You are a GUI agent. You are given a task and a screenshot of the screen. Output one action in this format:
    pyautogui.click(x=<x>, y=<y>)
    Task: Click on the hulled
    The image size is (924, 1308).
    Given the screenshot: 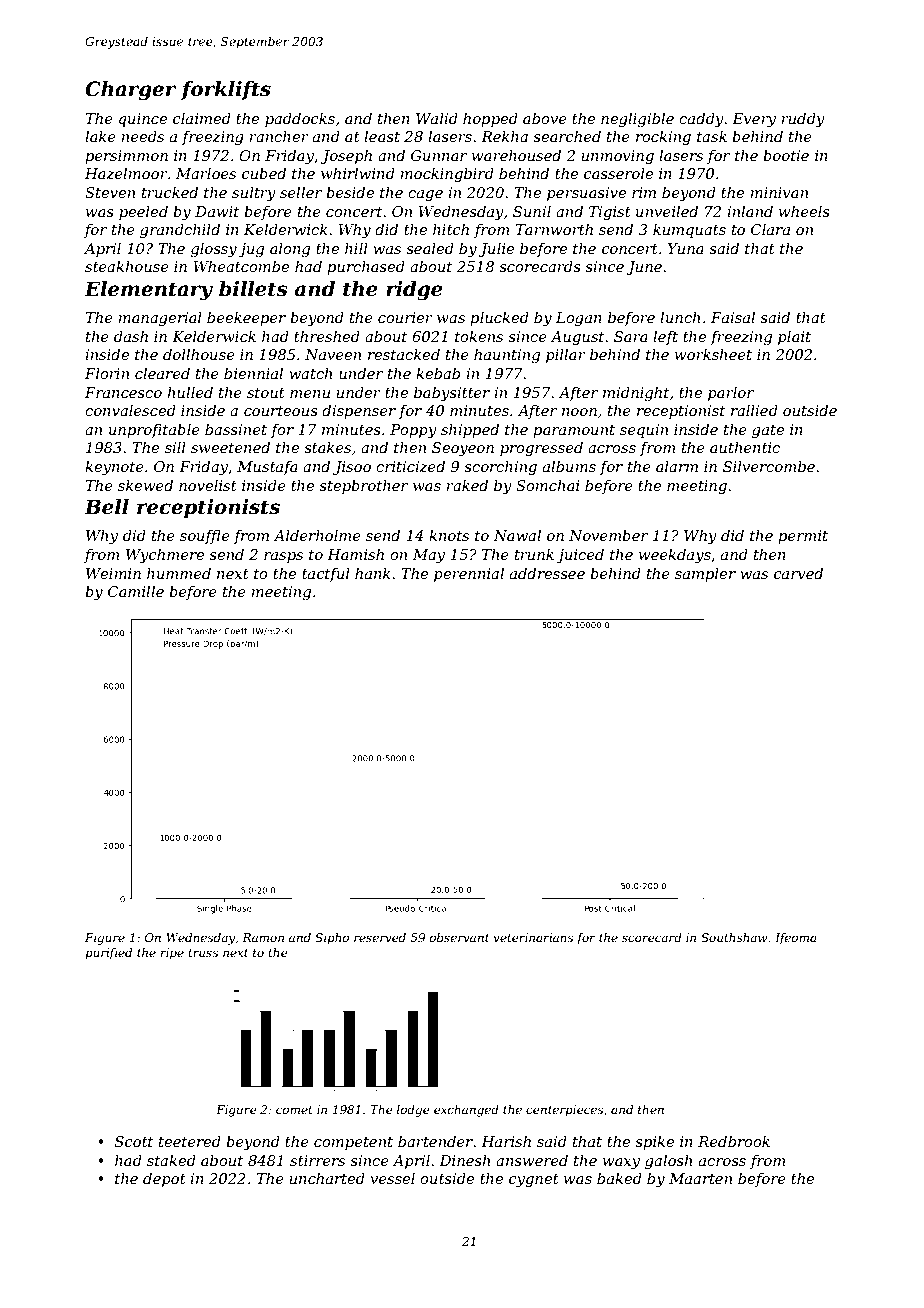 What is the action you would take?
    pyautogui.click(x=190, y=392)
